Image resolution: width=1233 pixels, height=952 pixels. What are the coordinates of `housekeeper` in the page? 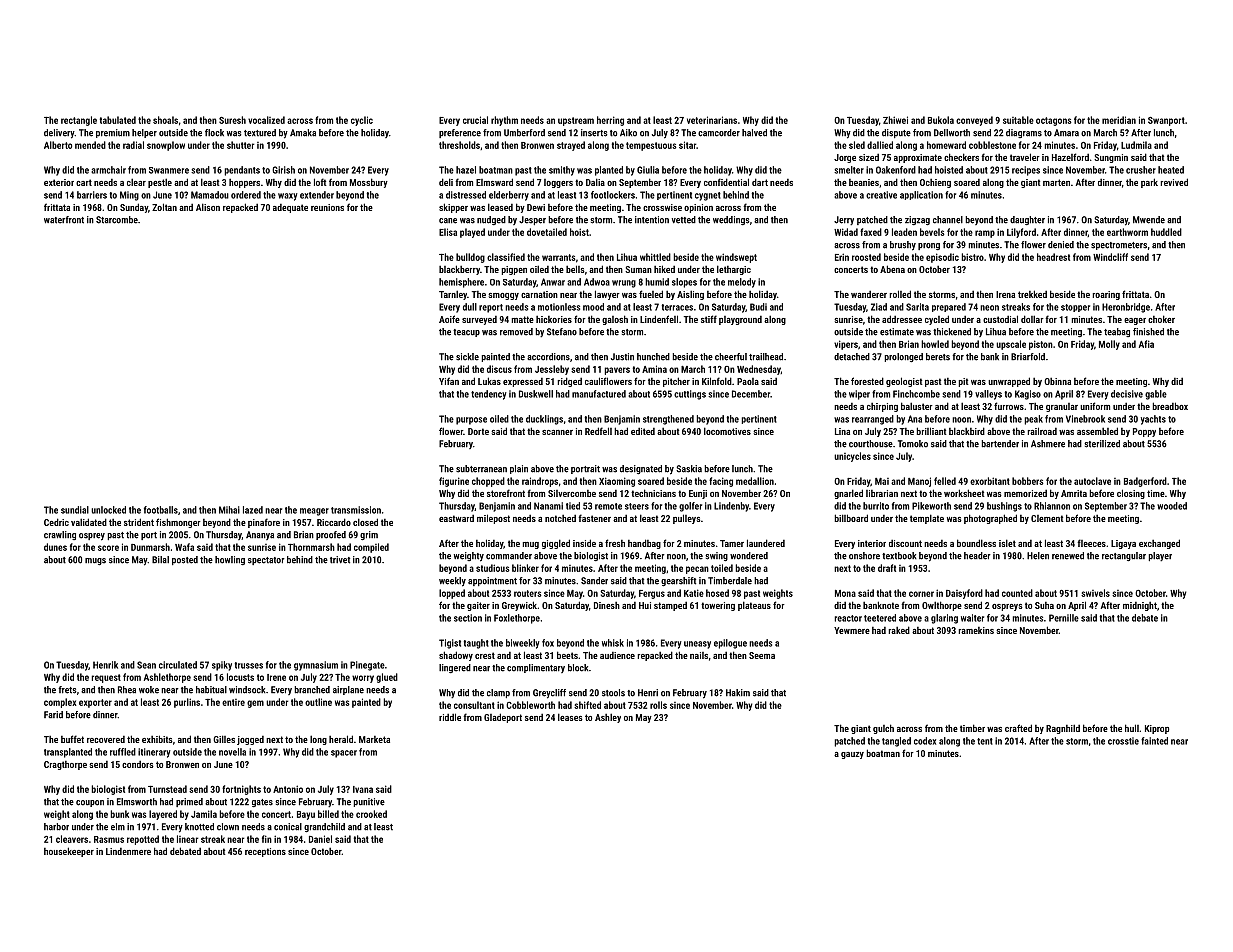 It's located at (69, 852).
